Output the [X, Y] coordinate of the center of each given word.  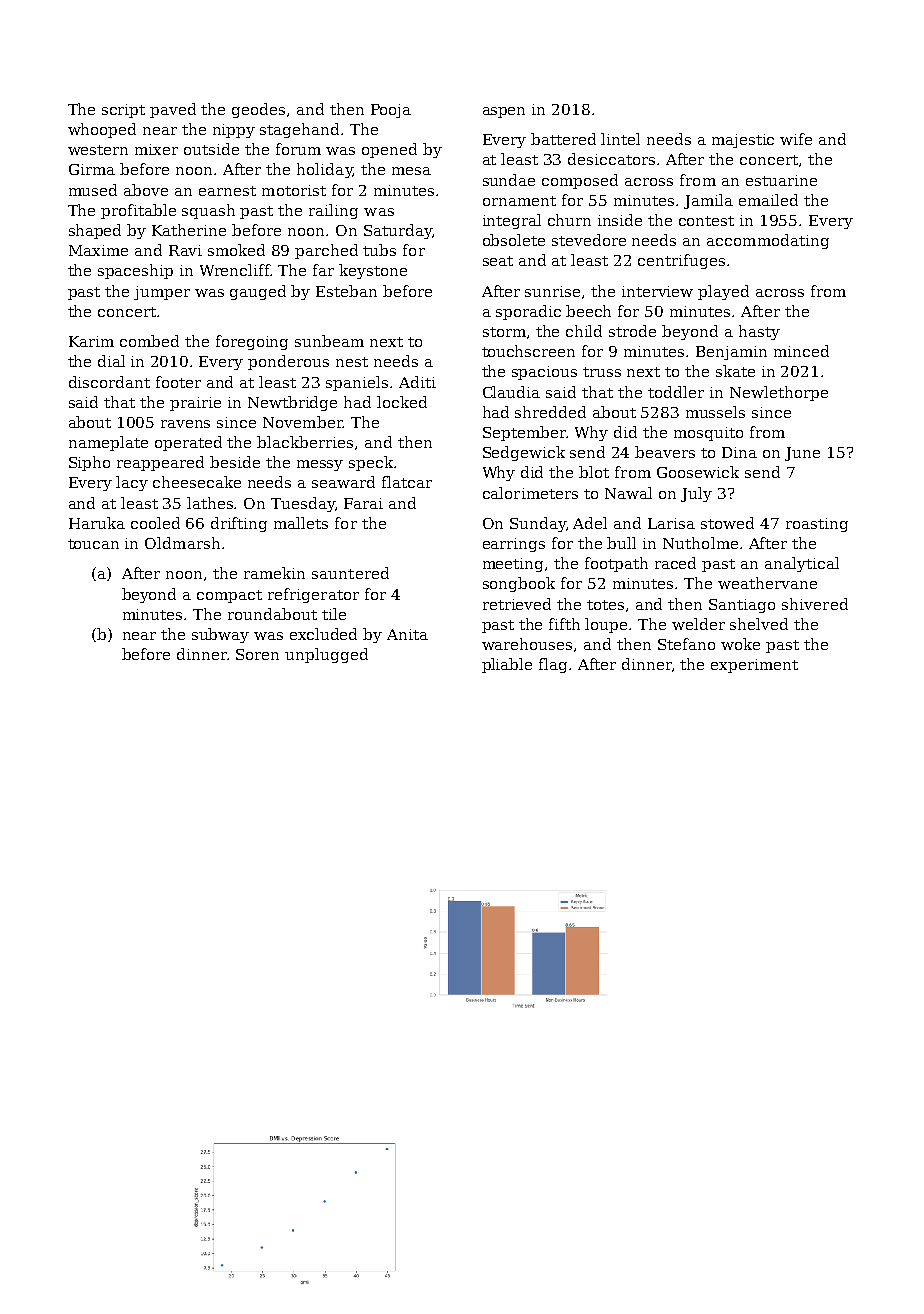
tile [334, 614]
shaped [95, 231]
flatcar [407, 482]
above [146, 190]
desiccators [611, 159]
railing [333, 211]
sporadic [528, 312]
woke [740, 644]
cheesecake [197, 482]
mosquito [708, 434]
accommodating [768, 241]
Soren [257, 654]
